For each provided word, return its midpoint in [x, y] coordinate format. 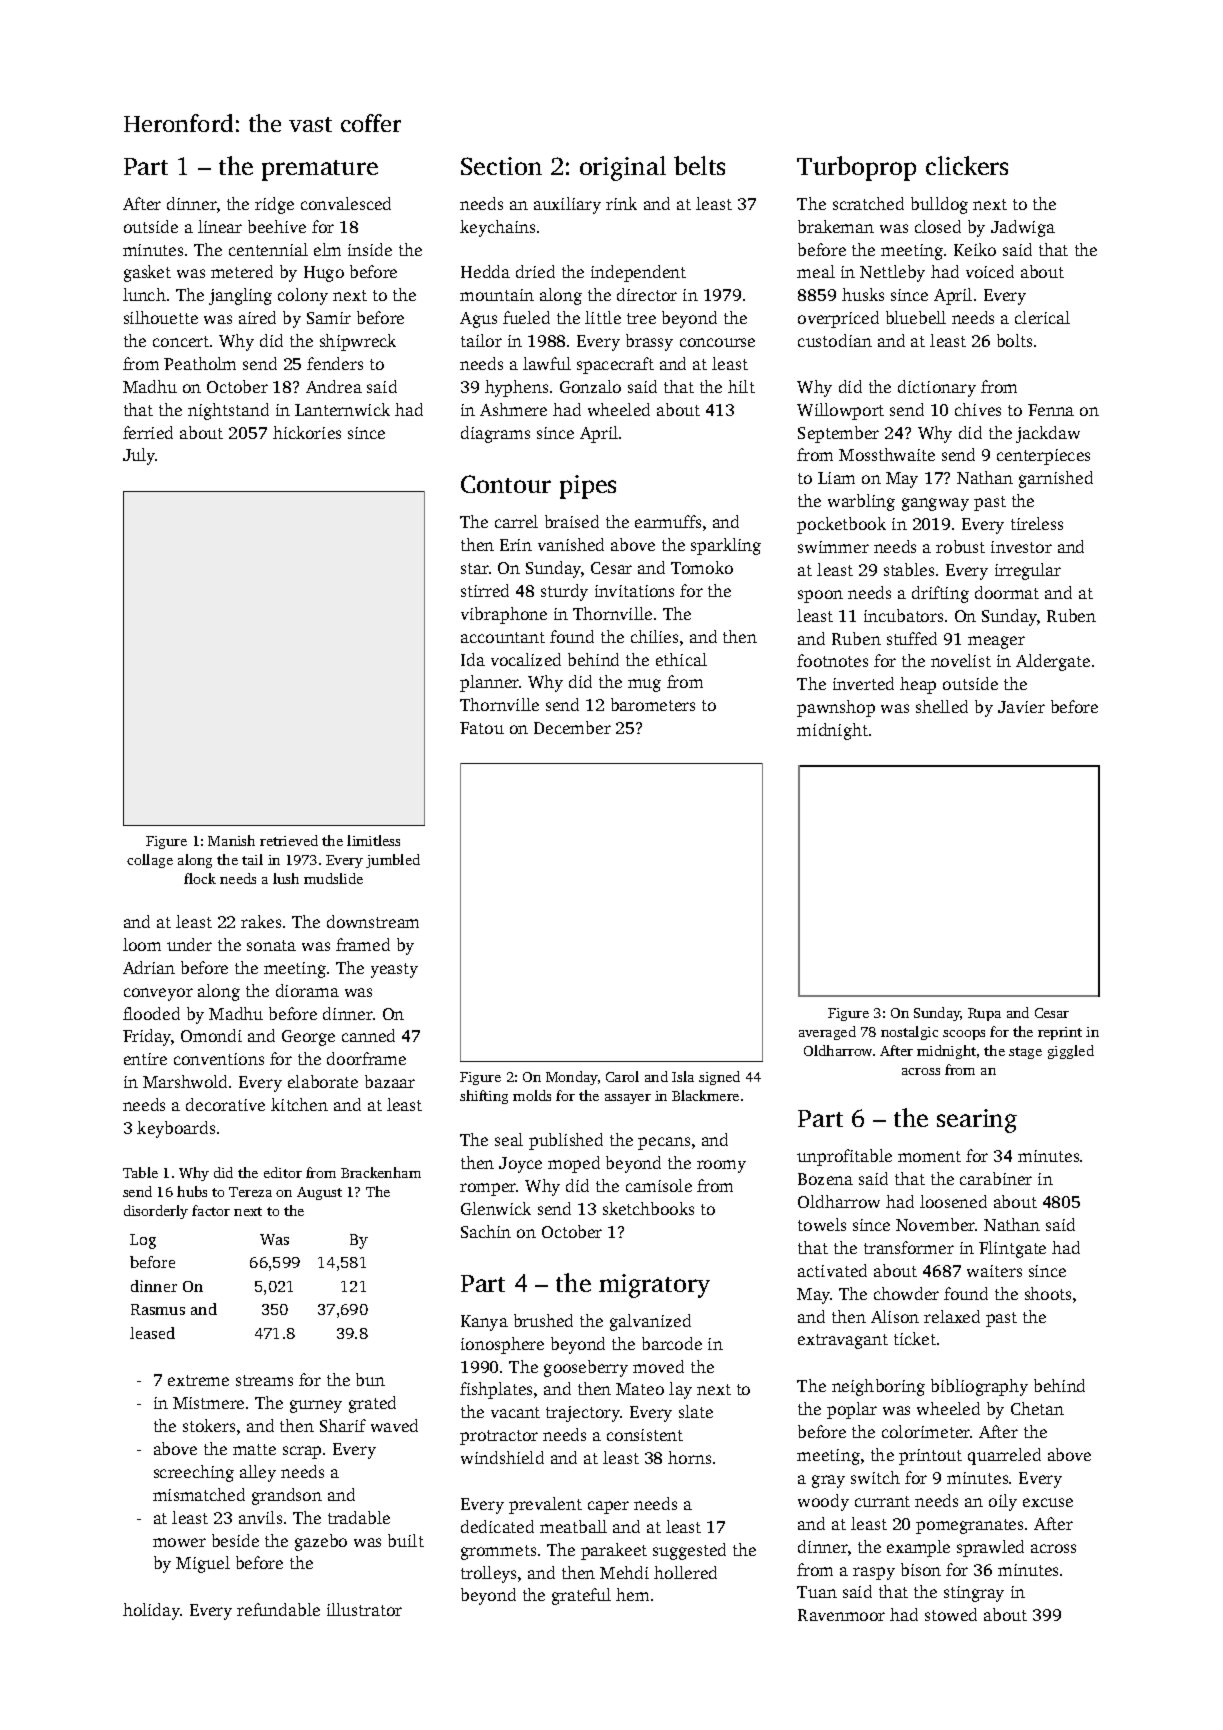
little [603, 317]
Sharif [343, 1425]
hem [632, 1594]
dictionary [937, 388]
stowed [951, 1614]
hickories [307, 432]
